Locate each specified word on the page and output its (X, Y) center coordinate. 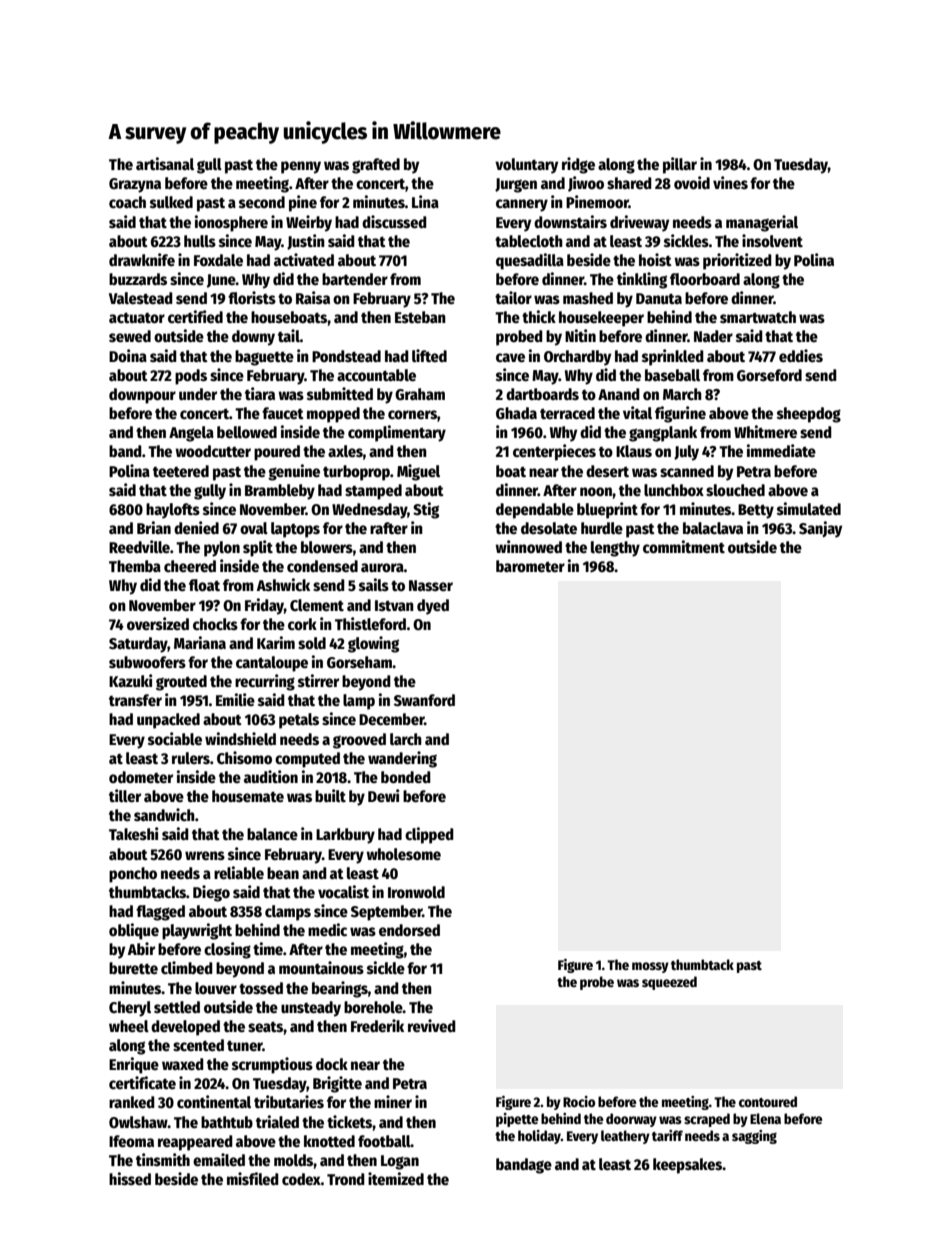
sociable (175, 739)
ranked (132, 1102)
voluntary (526, 166)
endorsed (409, 930)
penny (301, 167)
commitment (684, 547)
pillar (680, 165)
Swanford (424, 700)
